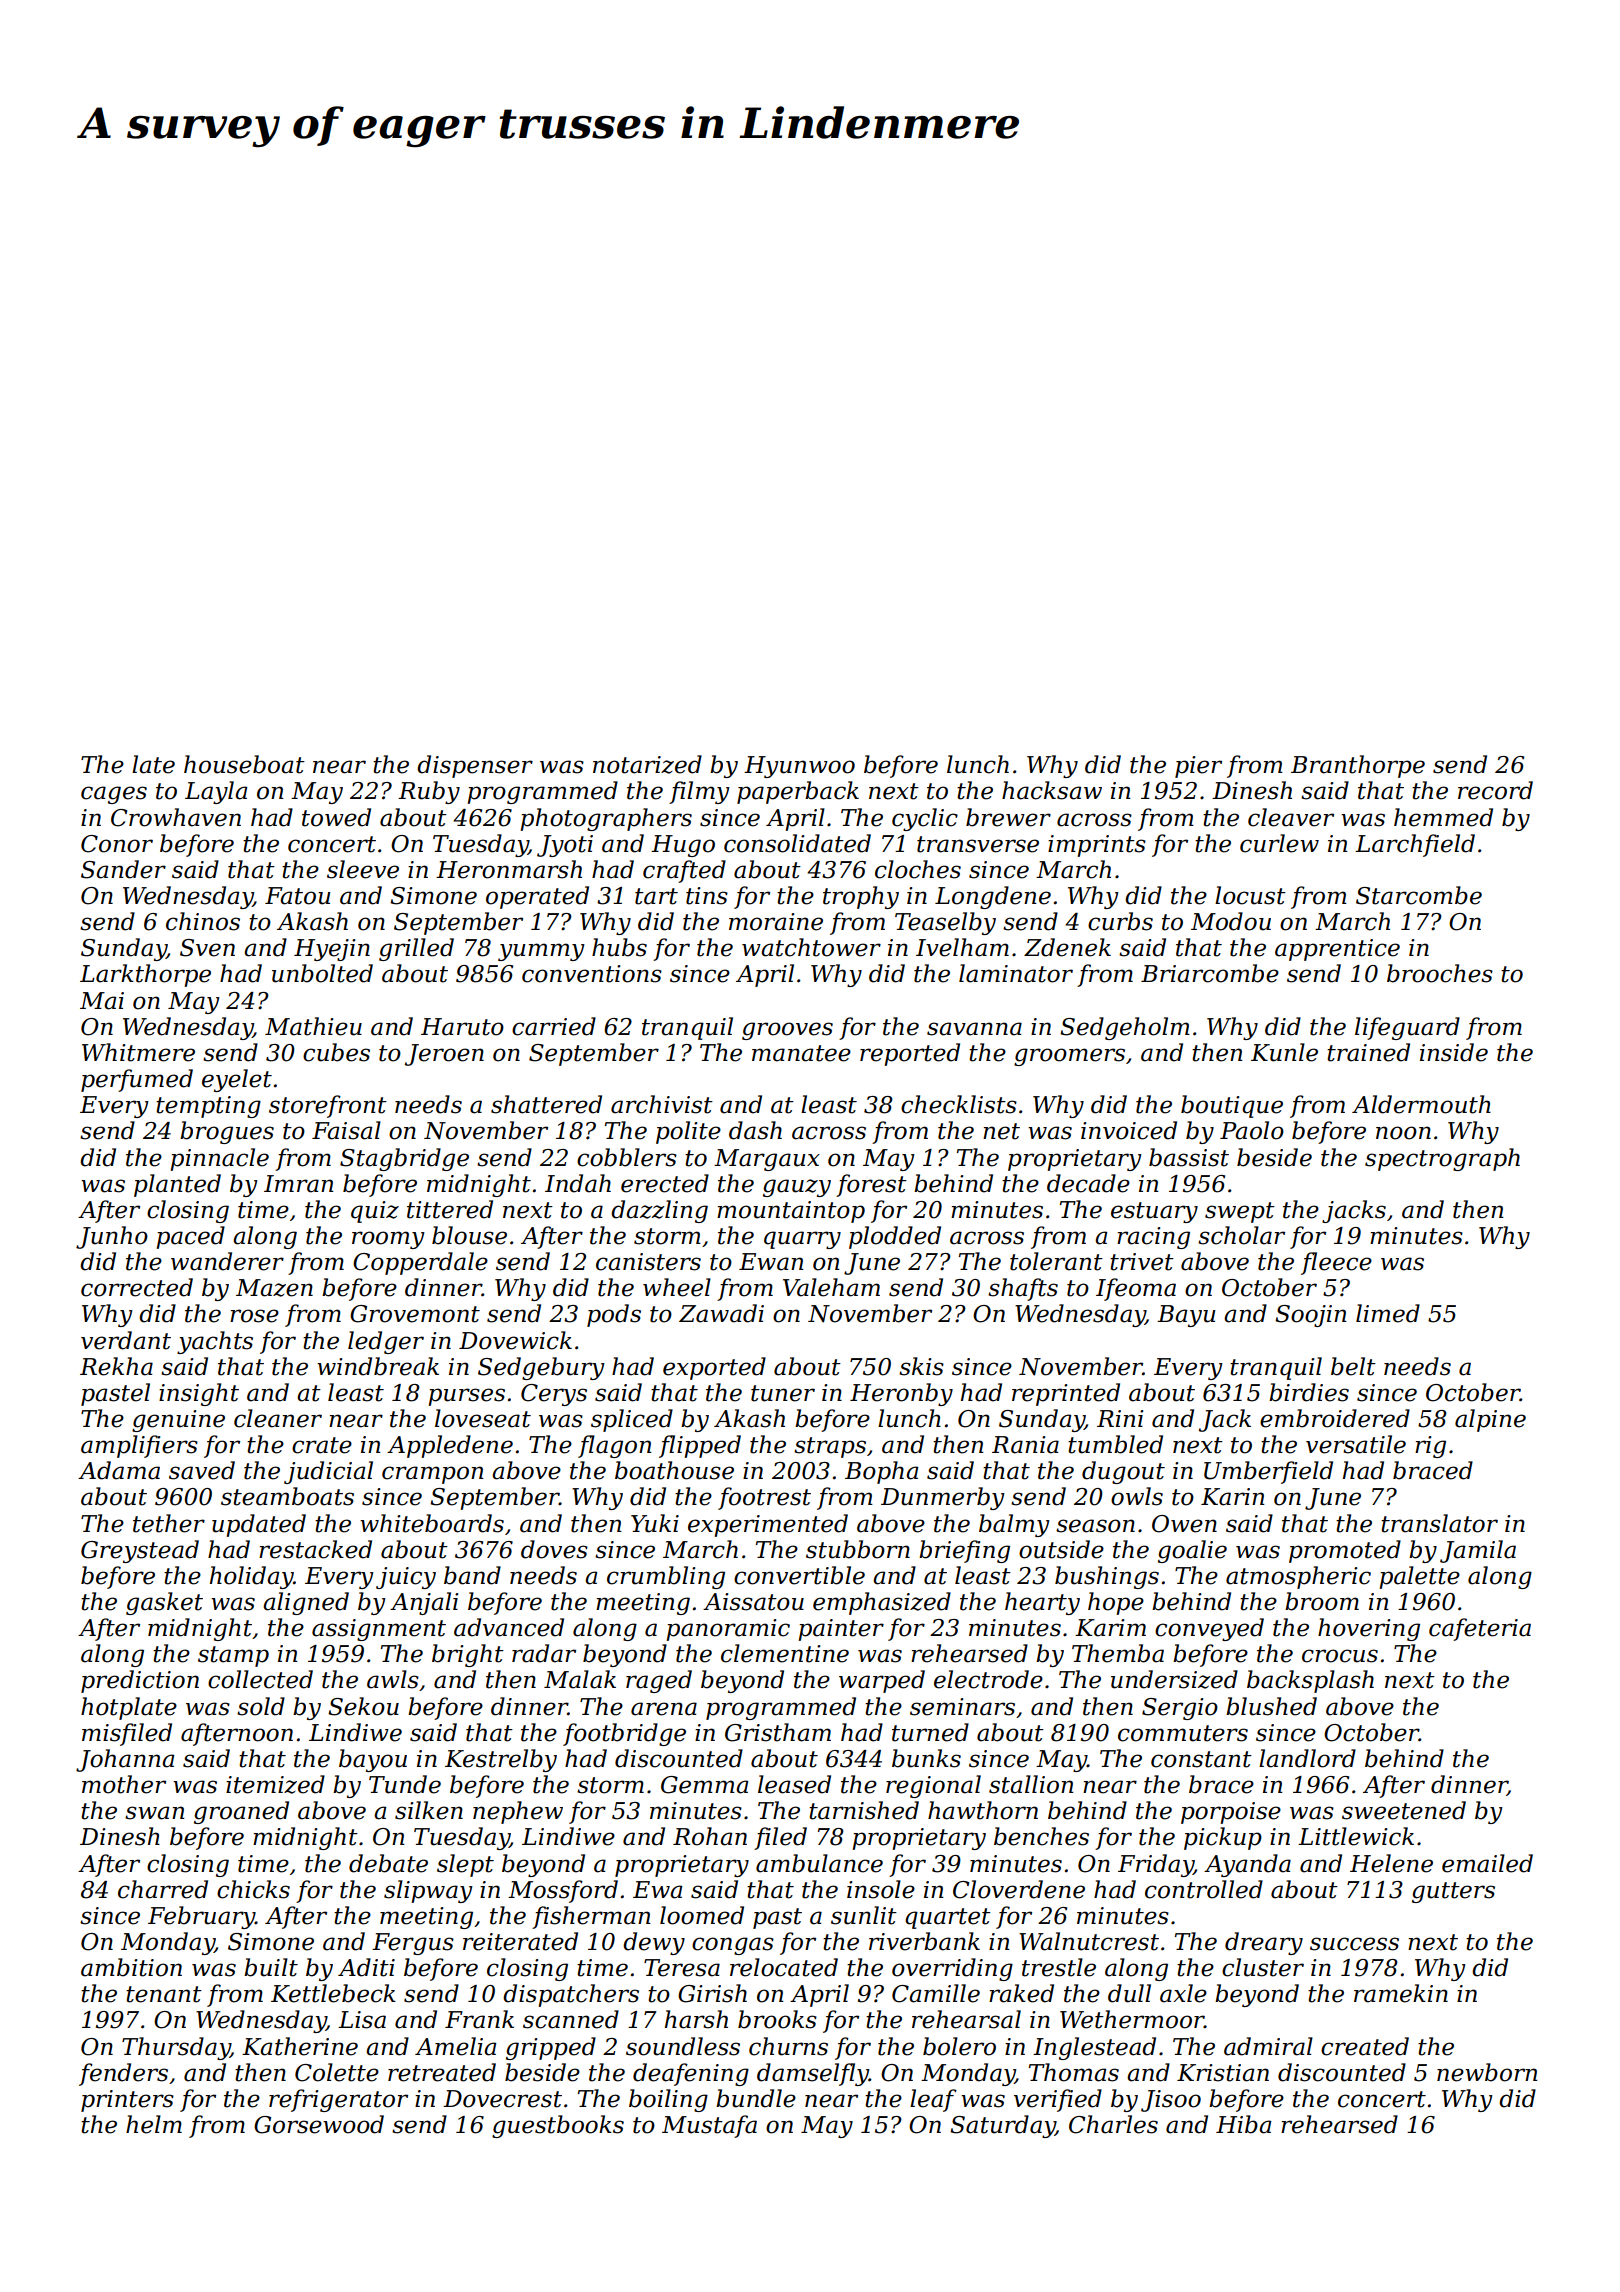 The height and width of the screenshot is (2292, 1620). What do you see at coordinates (164, 1603) in the screenshot?
I see `gasket` at bounding box center [164, 1603].
